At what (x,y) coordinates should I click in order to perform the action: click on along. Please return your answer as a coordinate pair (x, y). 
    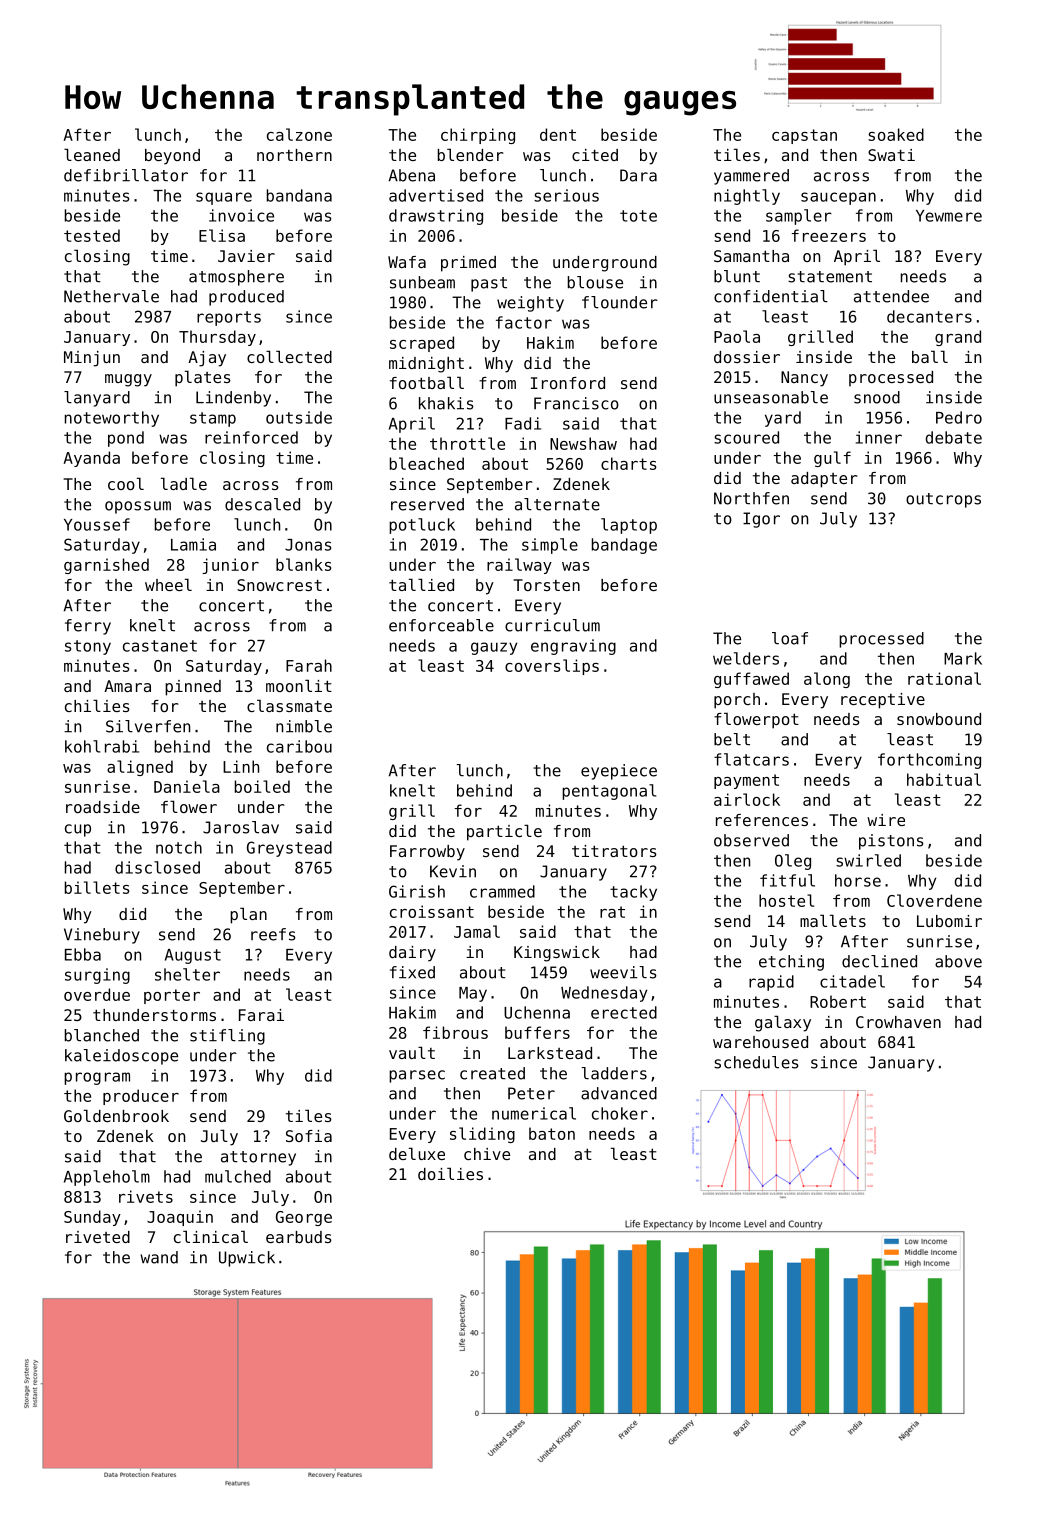
    Looking at the image, I should click on (827, 680).
